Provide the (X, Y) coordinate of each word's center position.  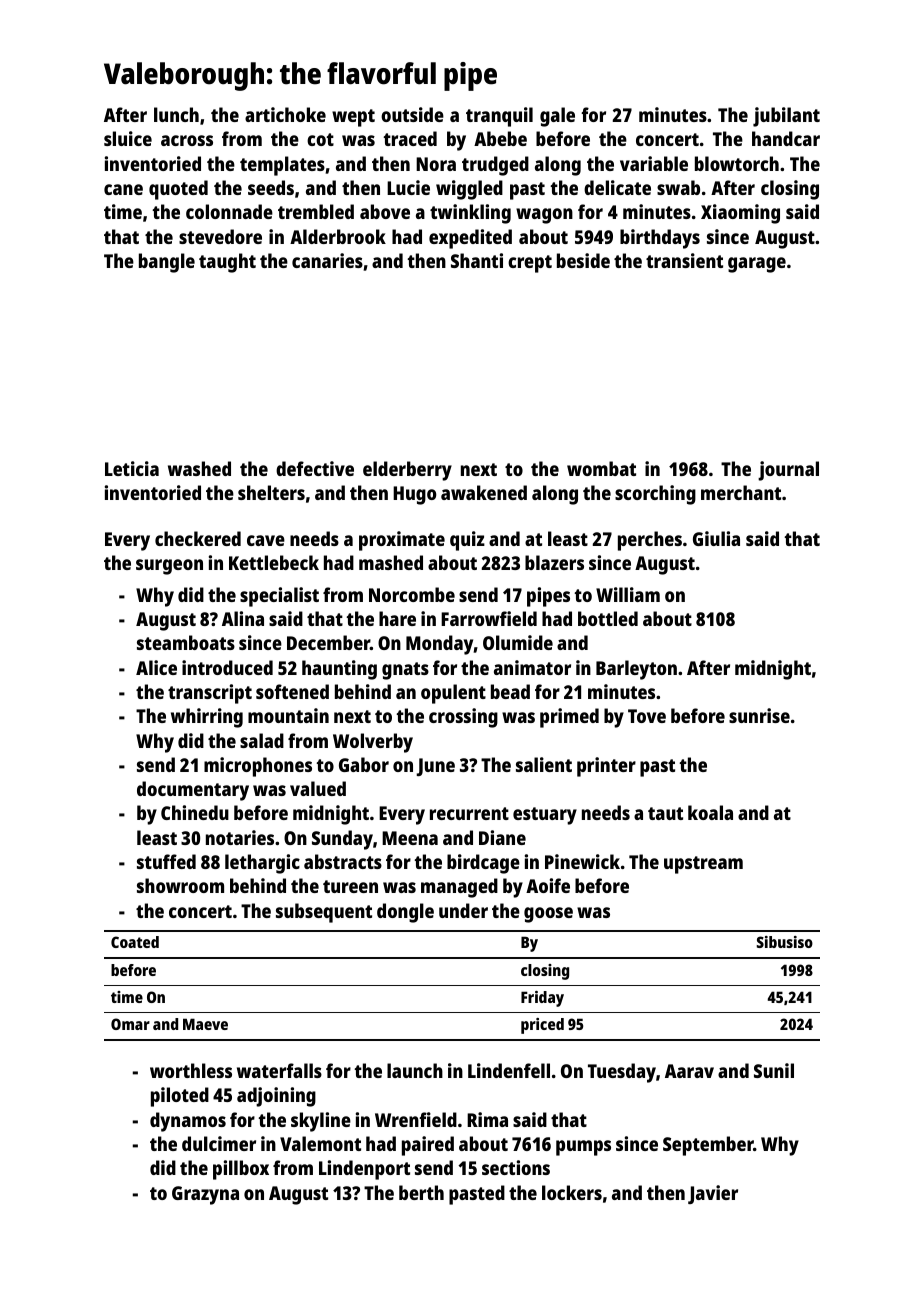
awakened (484, 492)
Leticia (132, 468)
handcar (786, 138)
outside (412, 114)
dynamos (188, 1122)
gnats (405, 671)
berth (421, 1192)
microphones (258, 767)
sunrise (759, 715)
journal (788, 471)
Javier (713, 1194)
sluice (128, 138)
